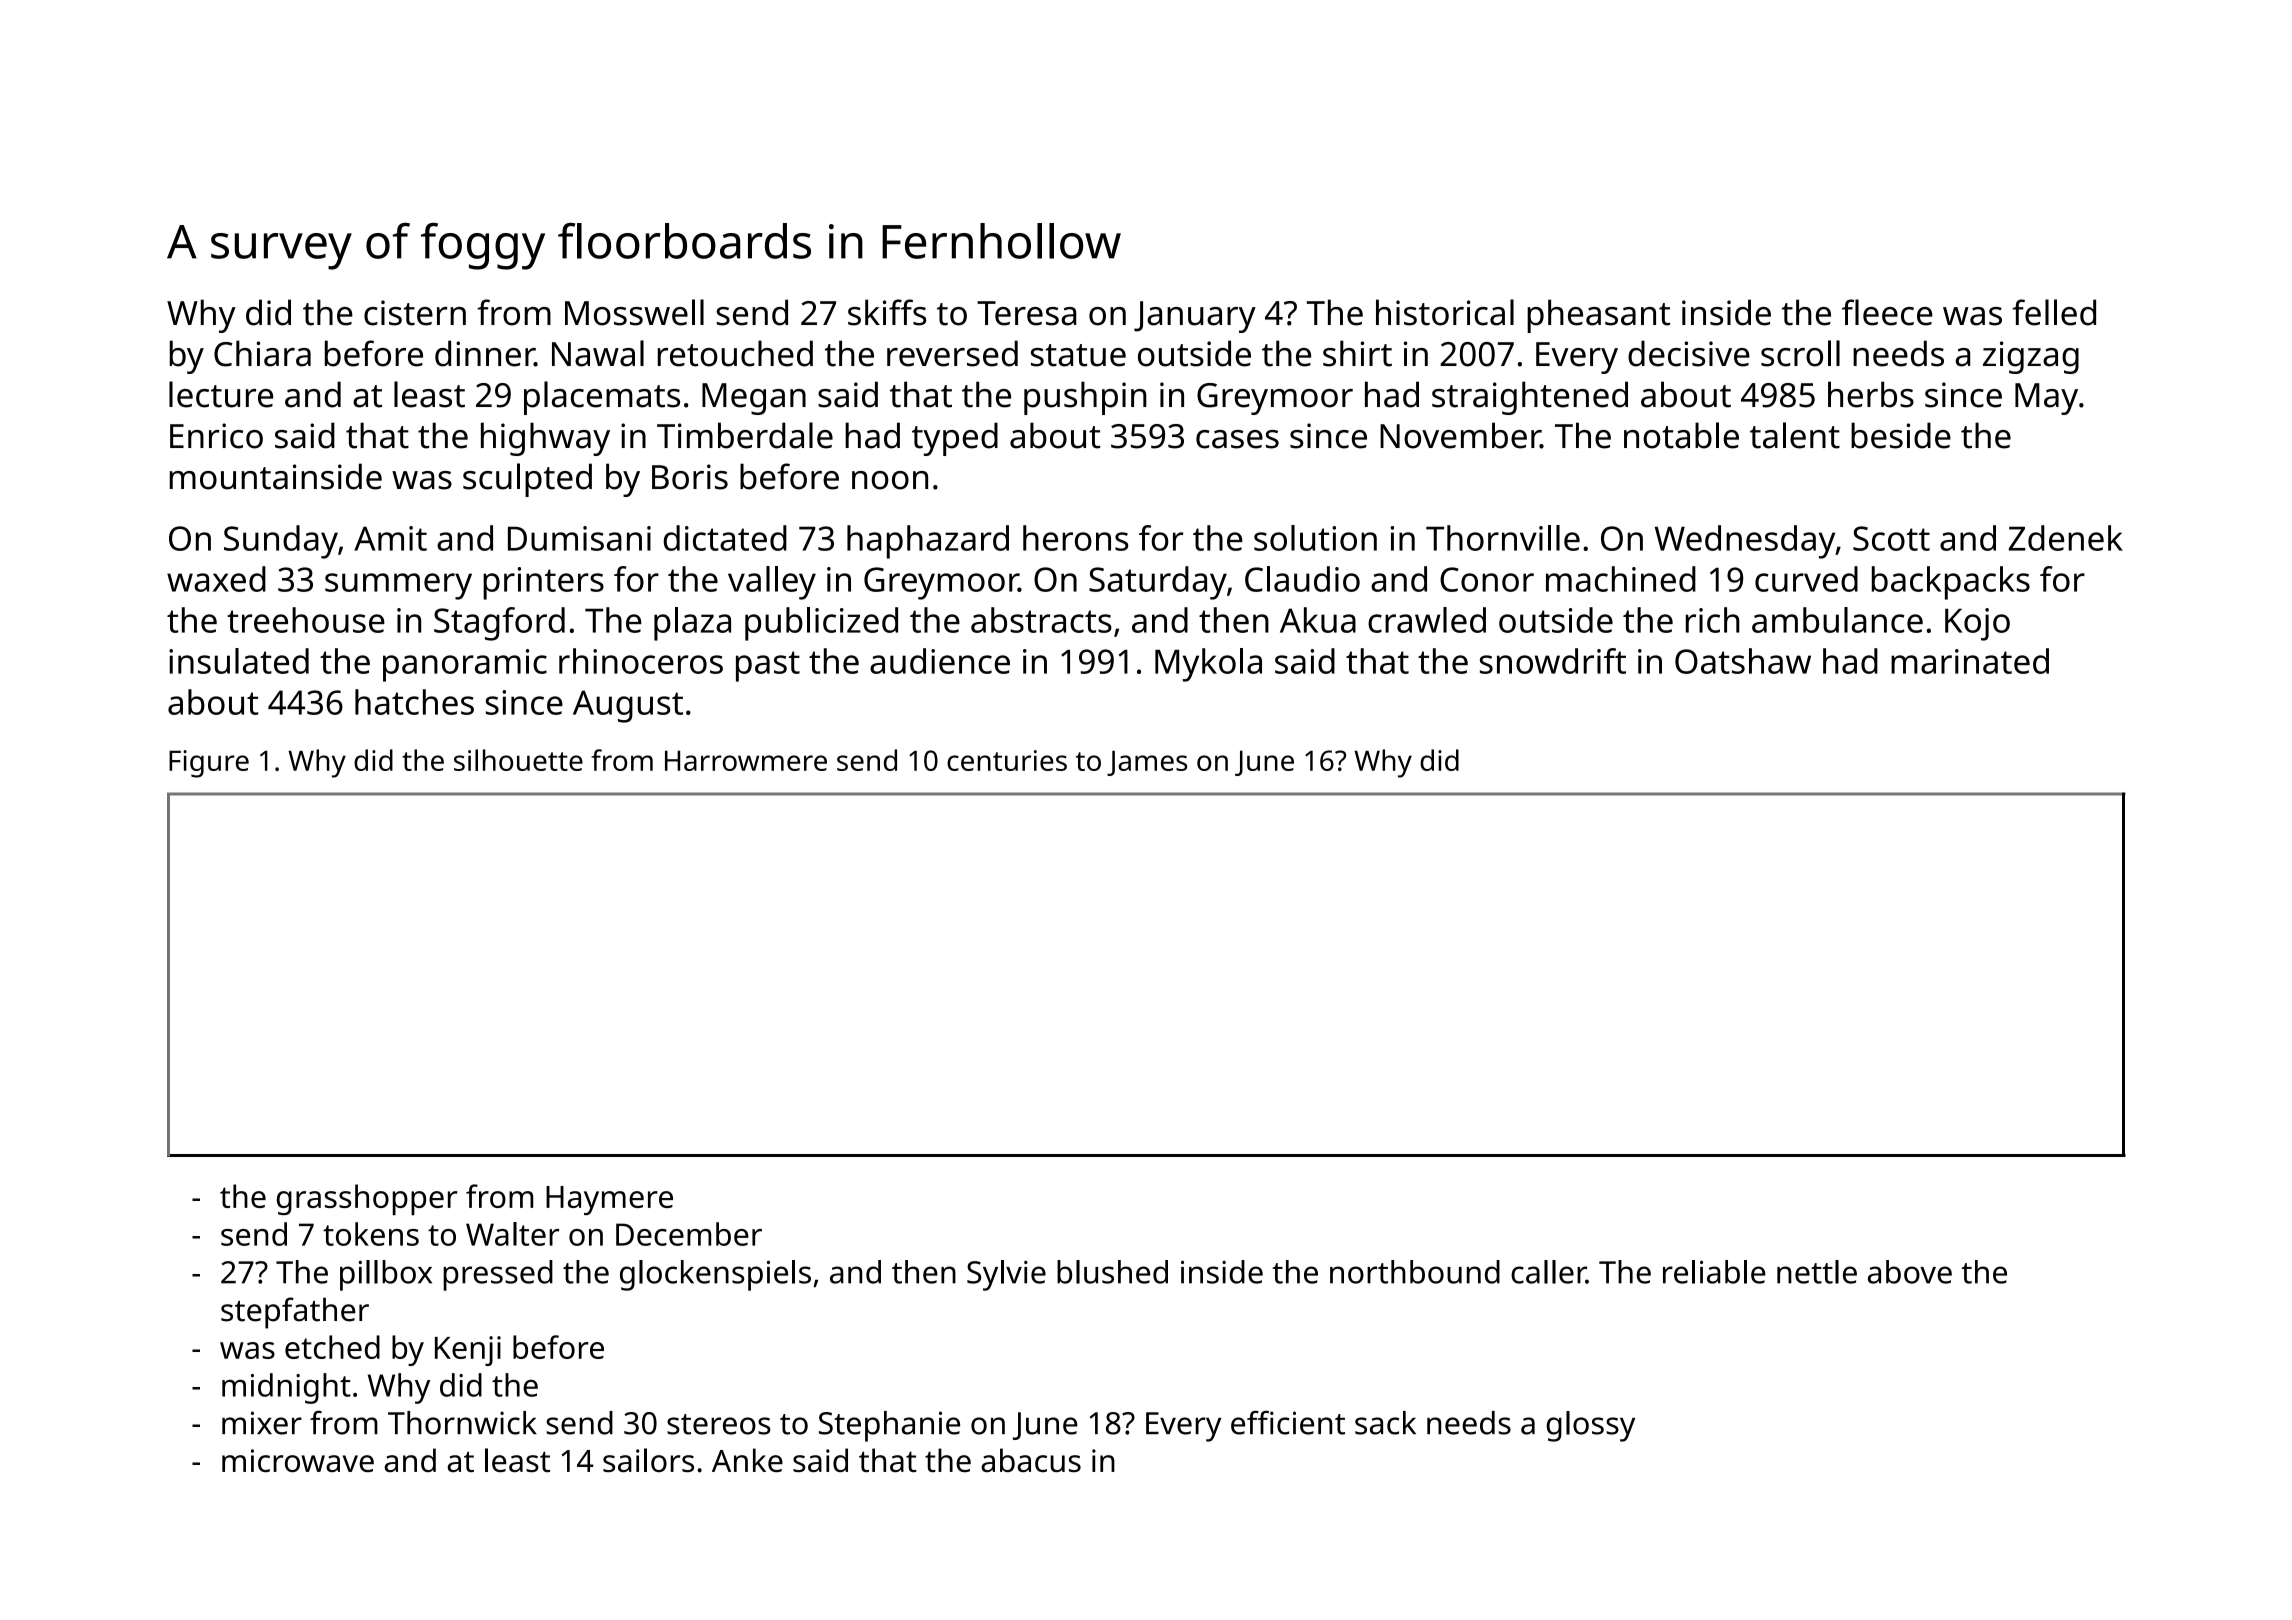  I want to click on marinated, so click(1970, 661).
